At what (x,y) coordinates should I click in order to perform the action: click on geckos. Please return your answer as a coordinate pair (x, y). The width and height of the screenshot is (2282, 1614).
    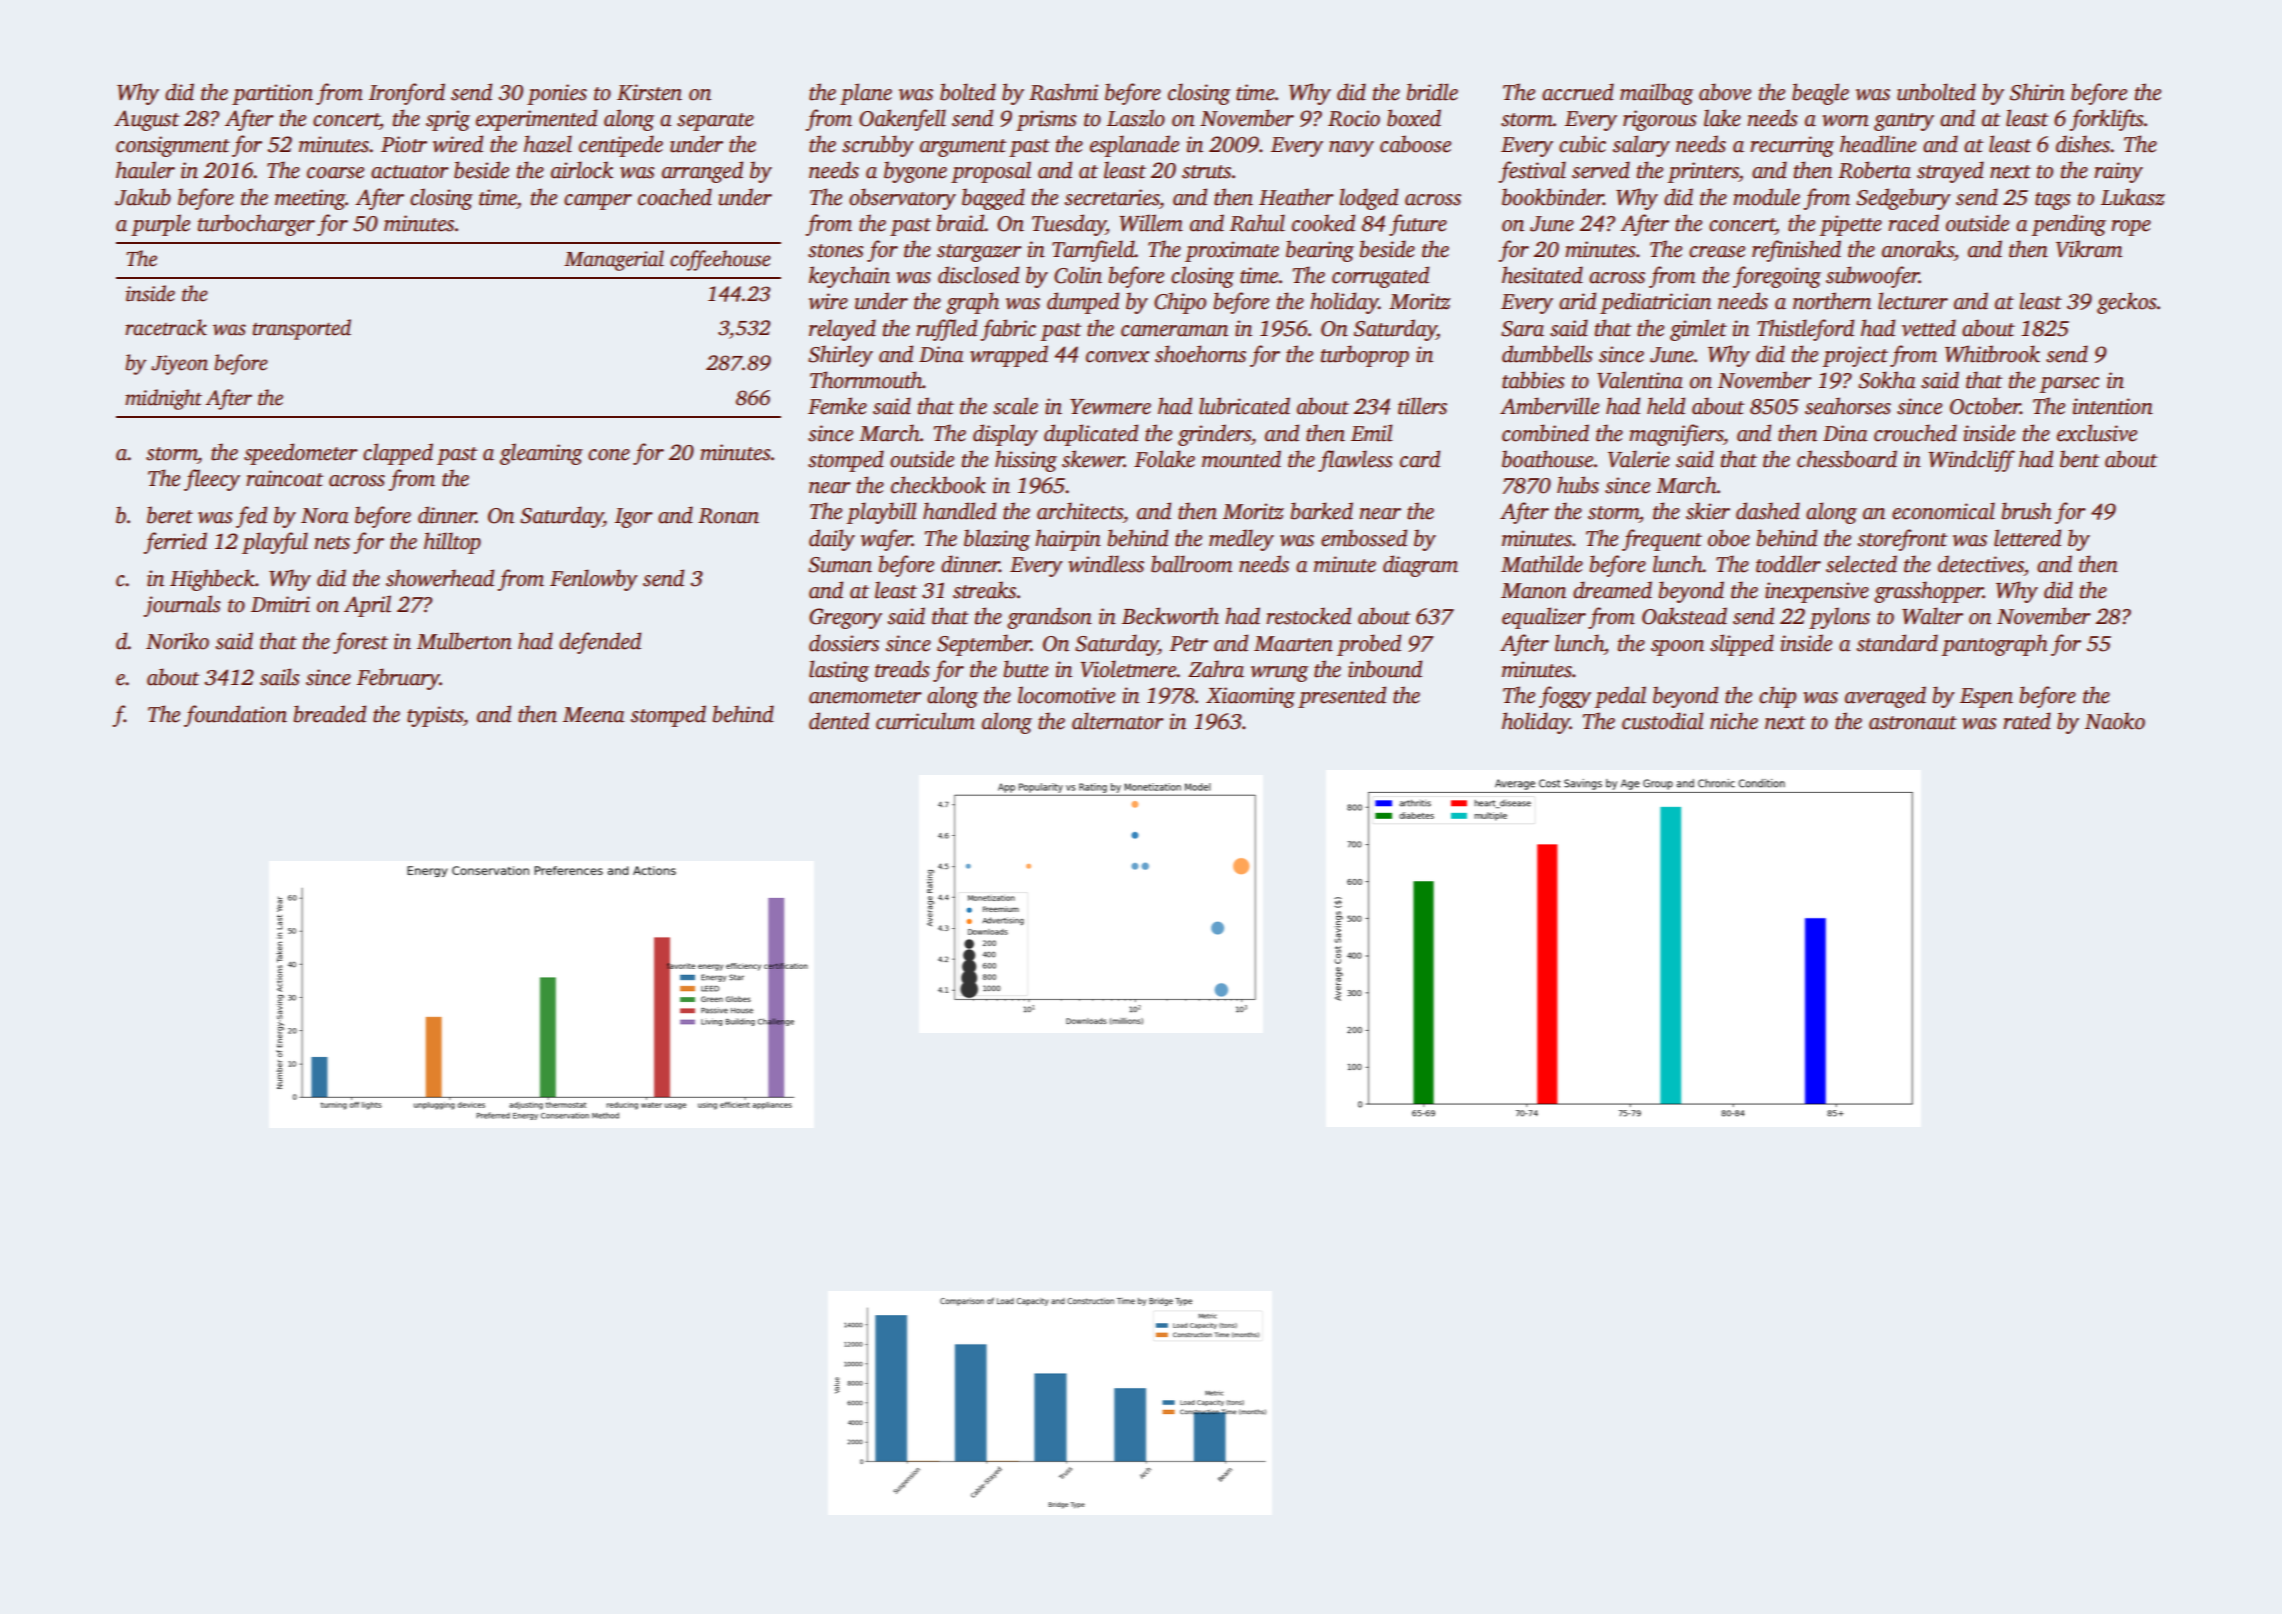
    Looking at the image, I should click on (2127, 303).
